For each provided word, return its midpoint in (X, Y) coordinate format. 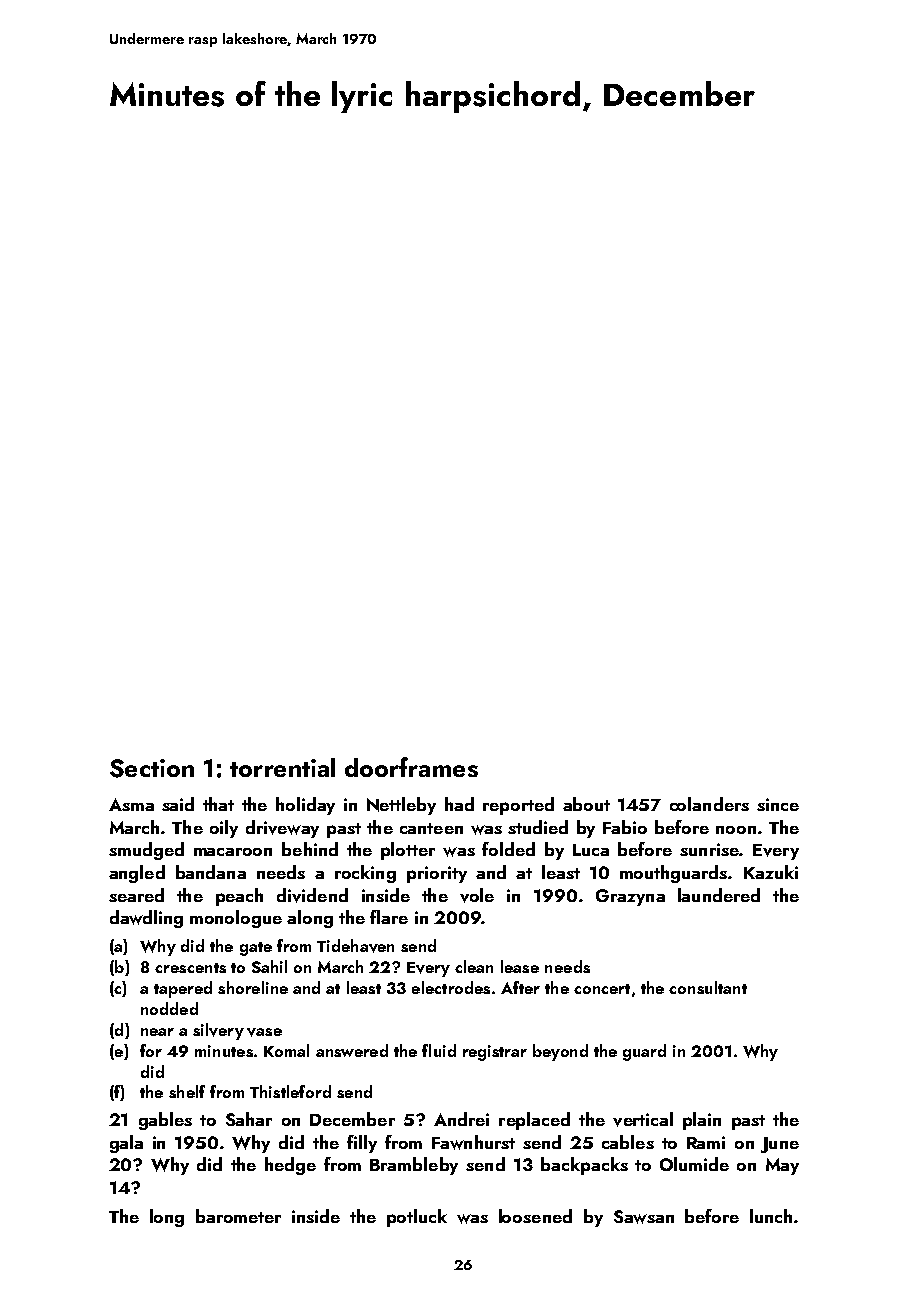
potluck (417, 1218)
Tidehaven (355, 946)
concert (602, 989)
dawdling (146, 919)
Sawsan (644, 1217)
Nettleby (401, 806)
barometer (238, 1216)
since (778, 804)
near (157, 1032)
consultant (708, 987)
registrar (495, 1053)
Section (152, 768)
